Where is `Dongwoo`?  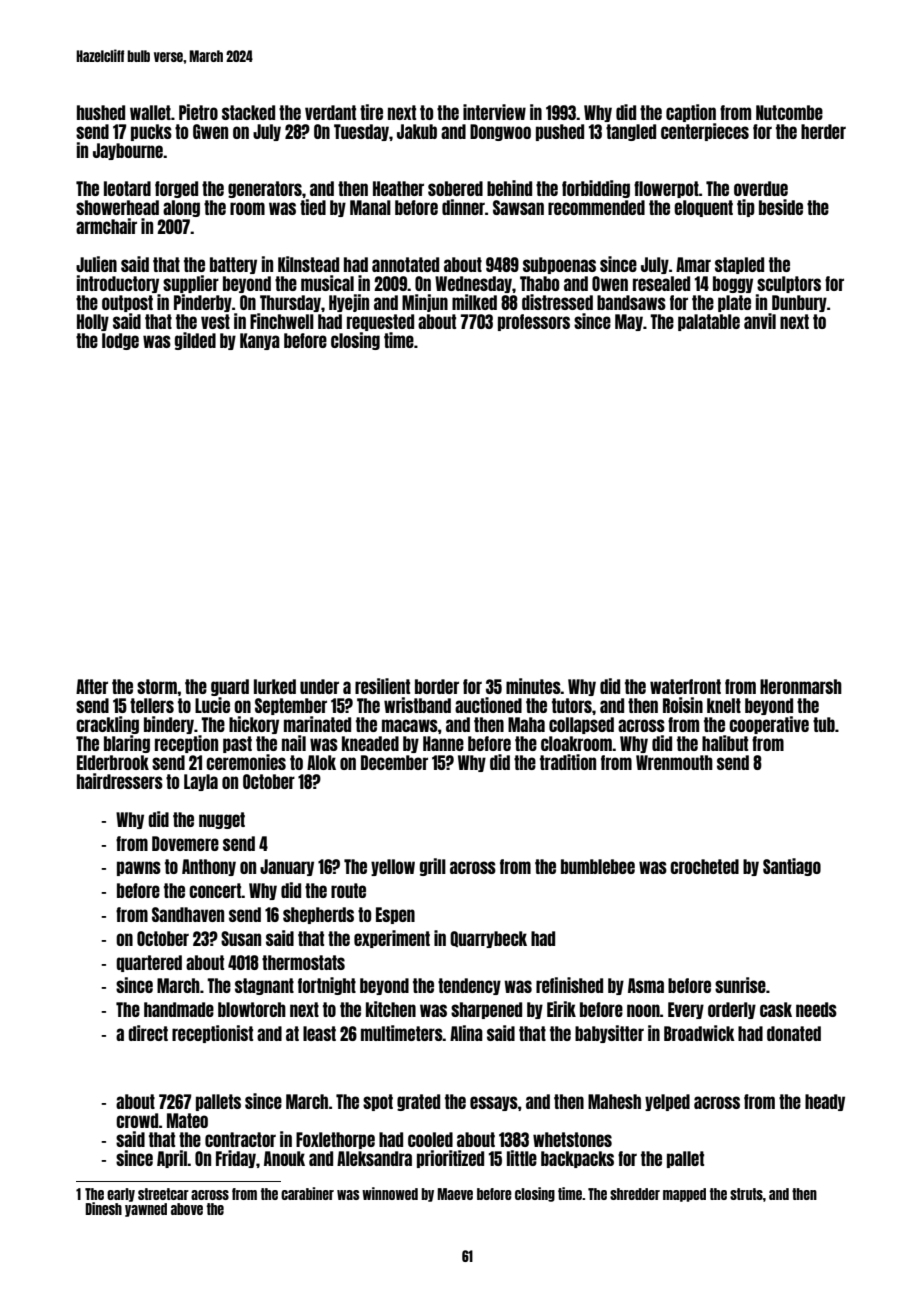
Dongwoo is located at coordinates (500, 132).
